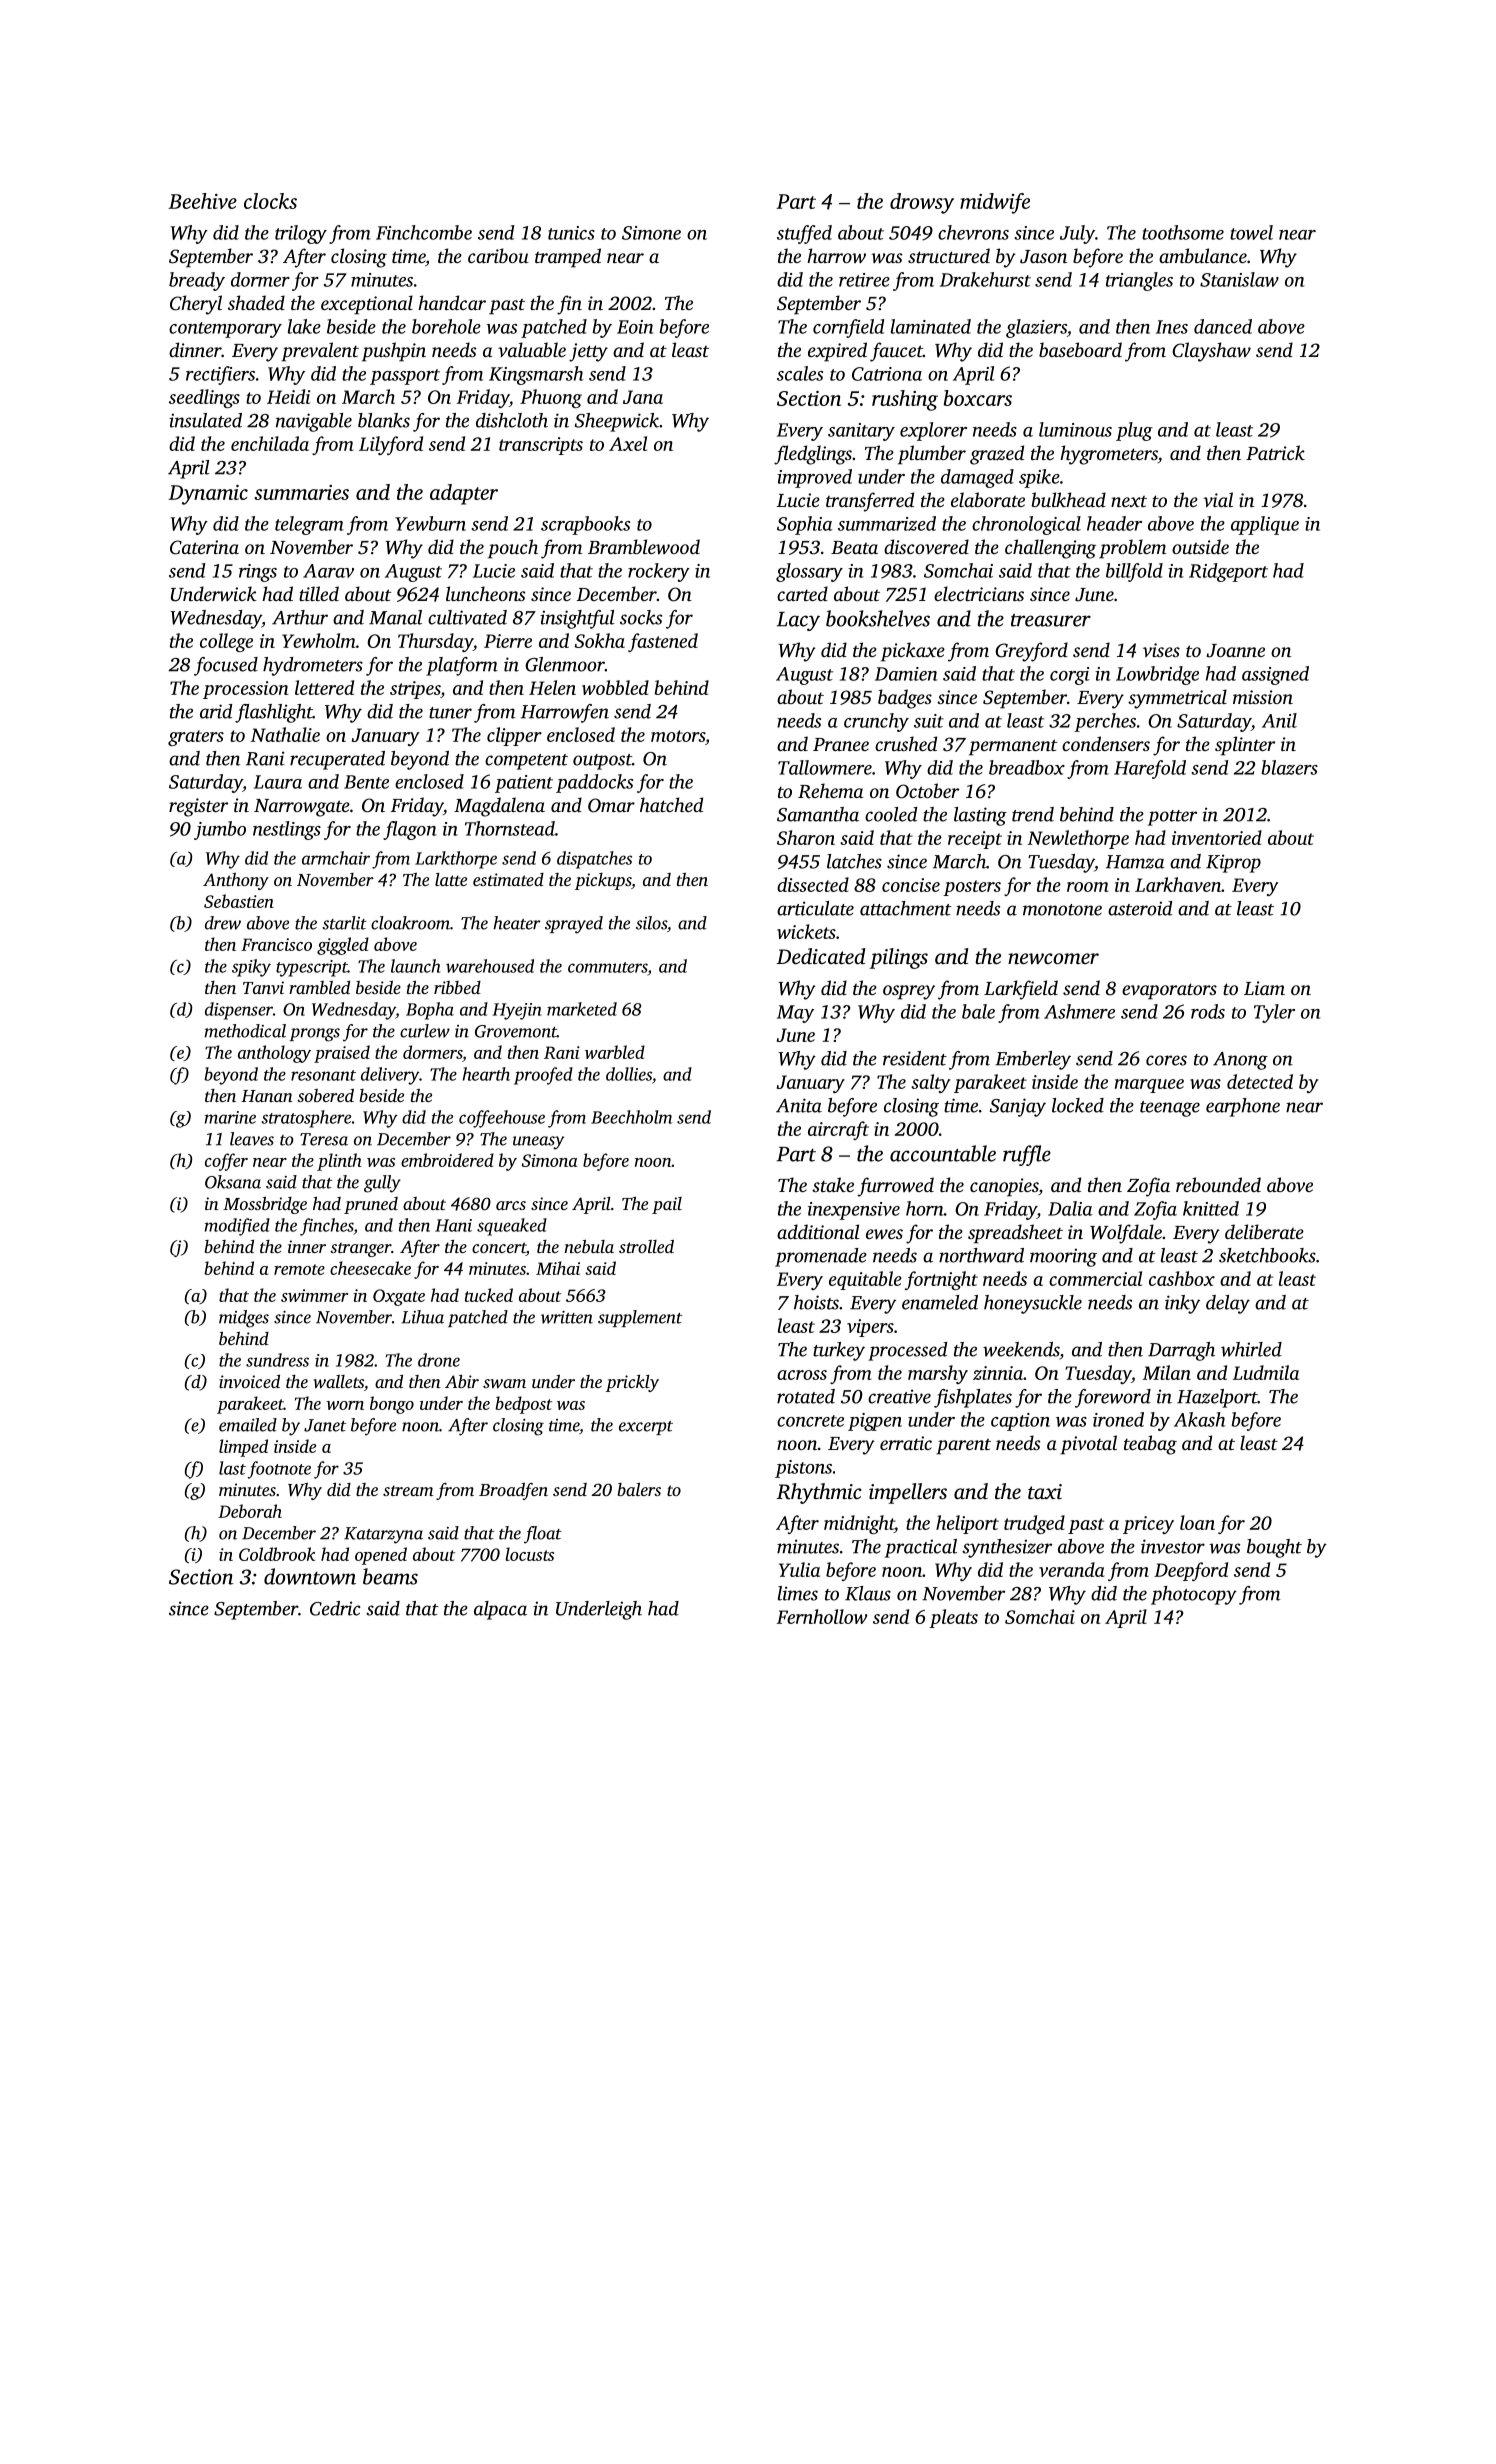 Image resolution: width=1496 pixels, height=2464 pixels. Describe the element at coordinates (408, 1490) in the document. I see `stream` at that location.
